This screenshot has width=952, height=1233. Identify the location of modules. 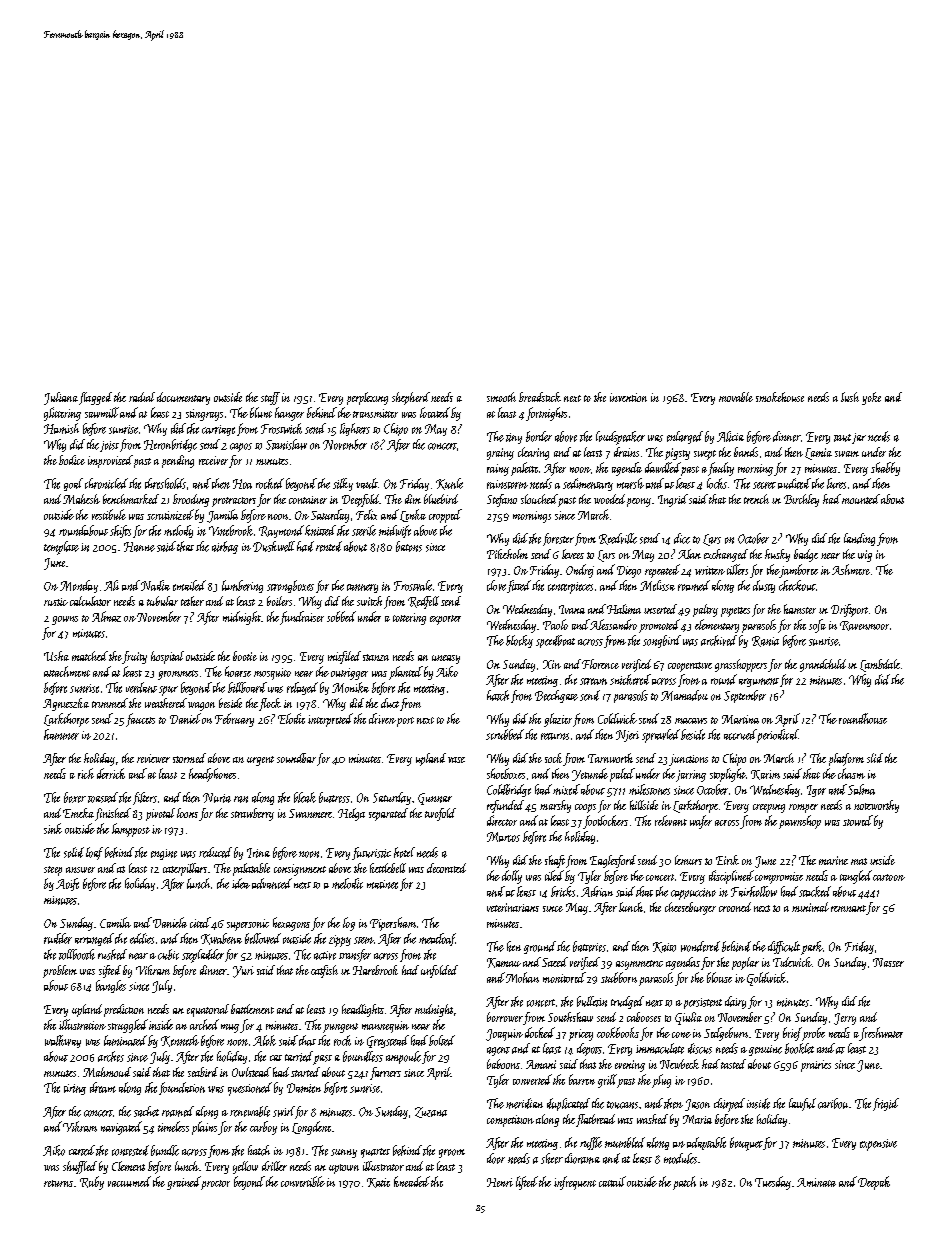
(680, 1158).
